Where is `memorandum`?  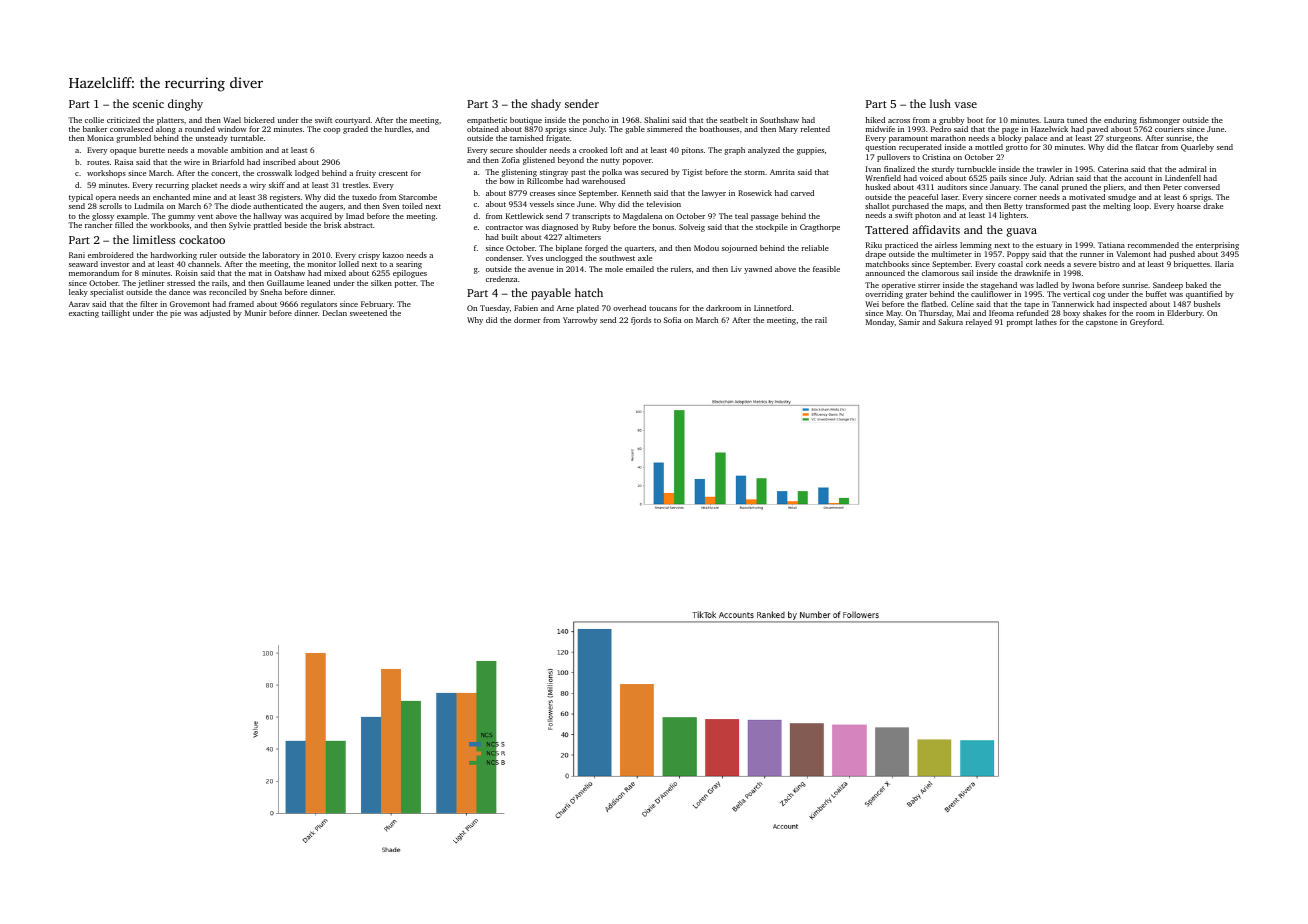
memorandum is located at coordinates (94, 273).
